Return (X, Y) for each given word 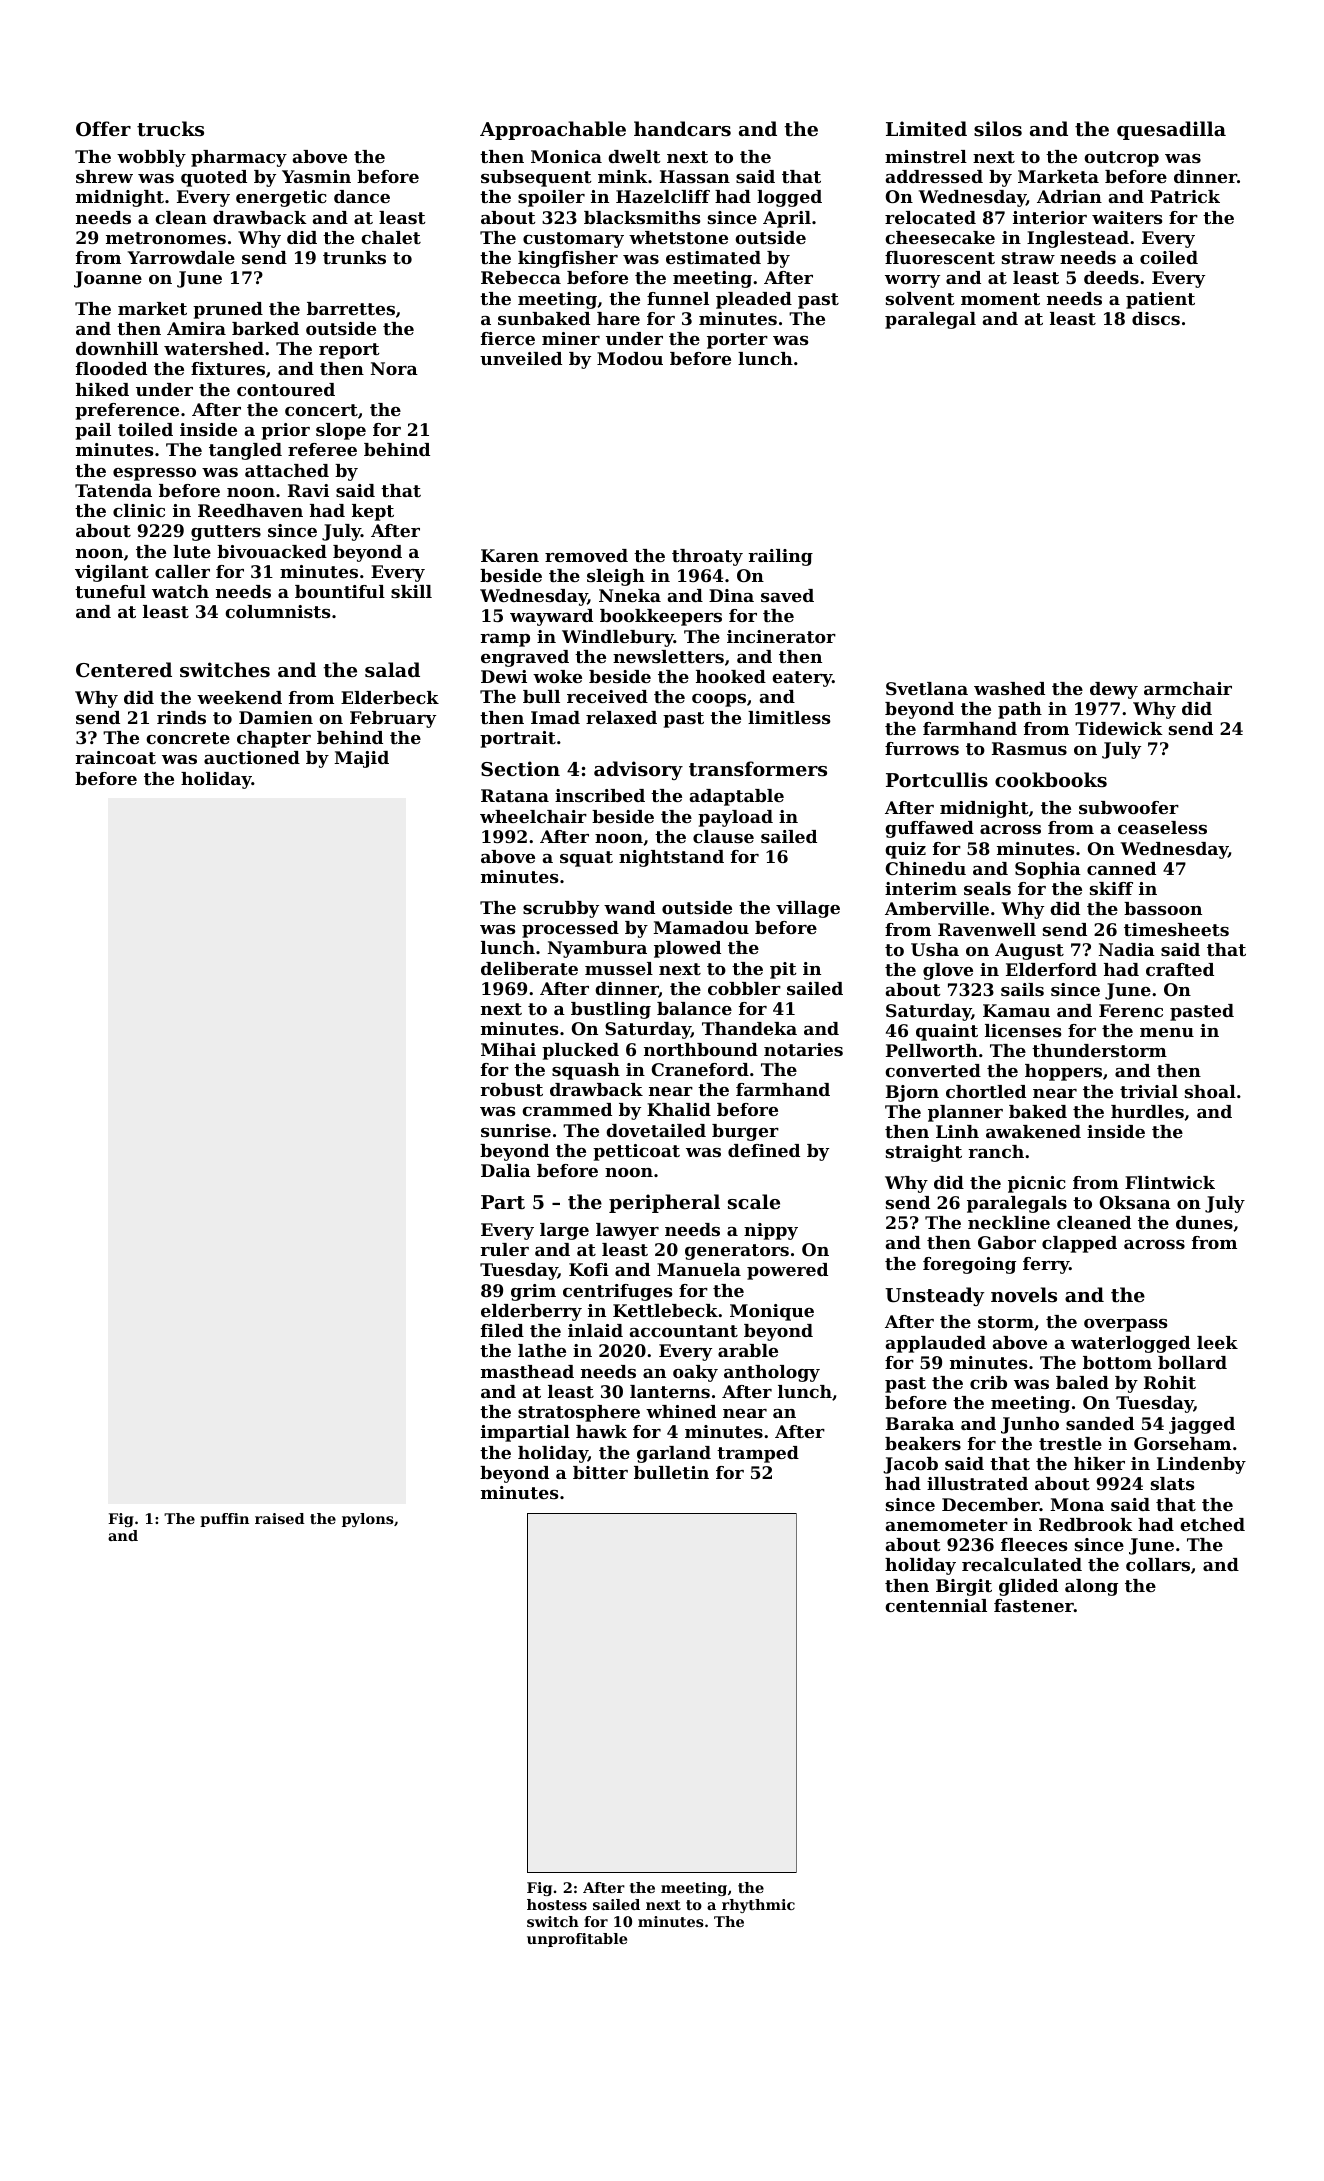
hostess (557, 1904)
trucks (170, 129)
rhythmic (758, 1906)
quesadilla (1171, 130)
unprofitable (577, 1940)
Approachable (553, 130)
